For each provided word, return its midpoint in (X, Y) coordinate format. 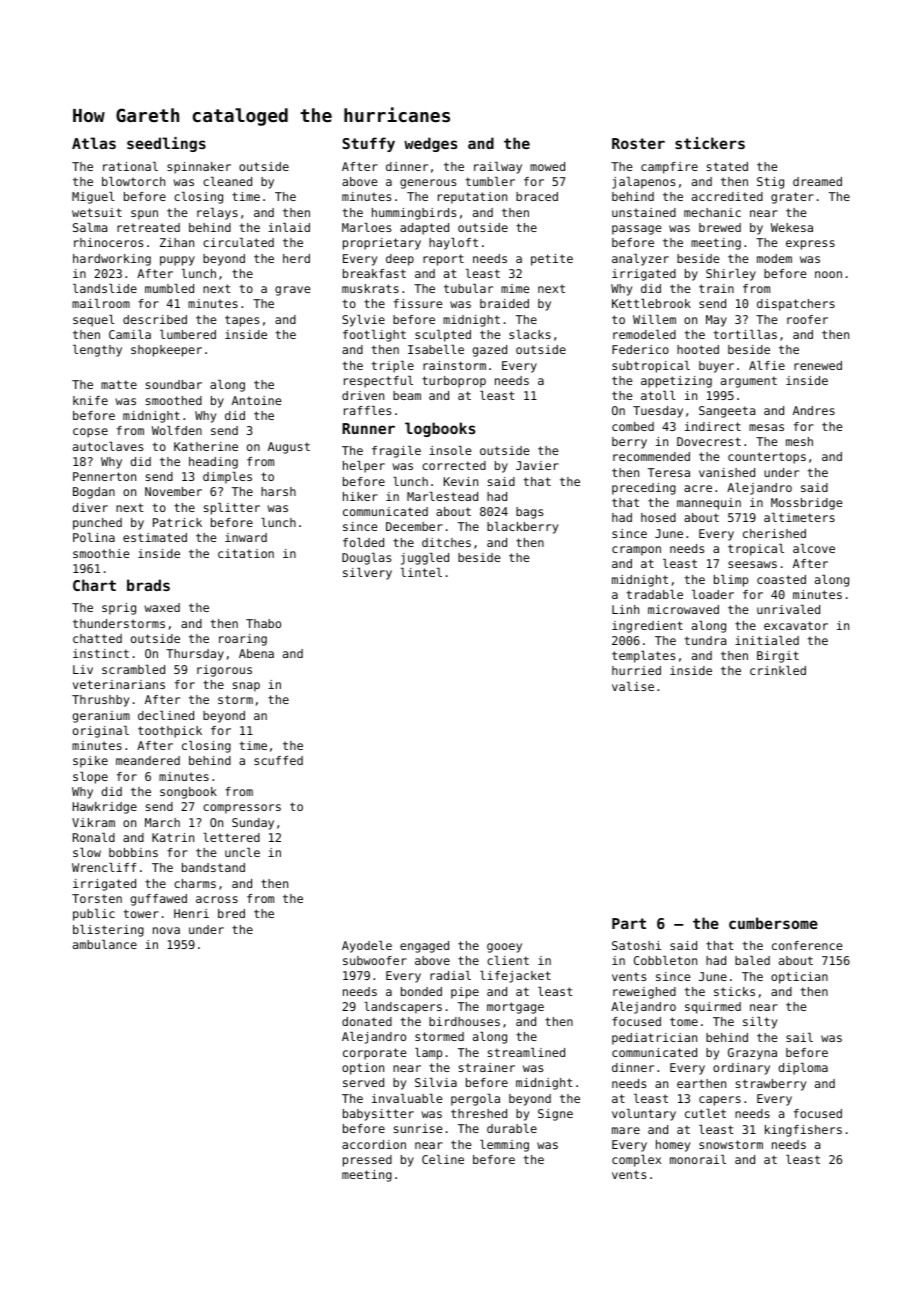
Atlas (94, 143)
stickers (710, 143)
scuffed (278, 760)
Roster (638, 143)
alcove (814, 548)
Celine (443, 1159)
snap (246, 687)
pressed (367, 1161)
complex (636, 1161)
